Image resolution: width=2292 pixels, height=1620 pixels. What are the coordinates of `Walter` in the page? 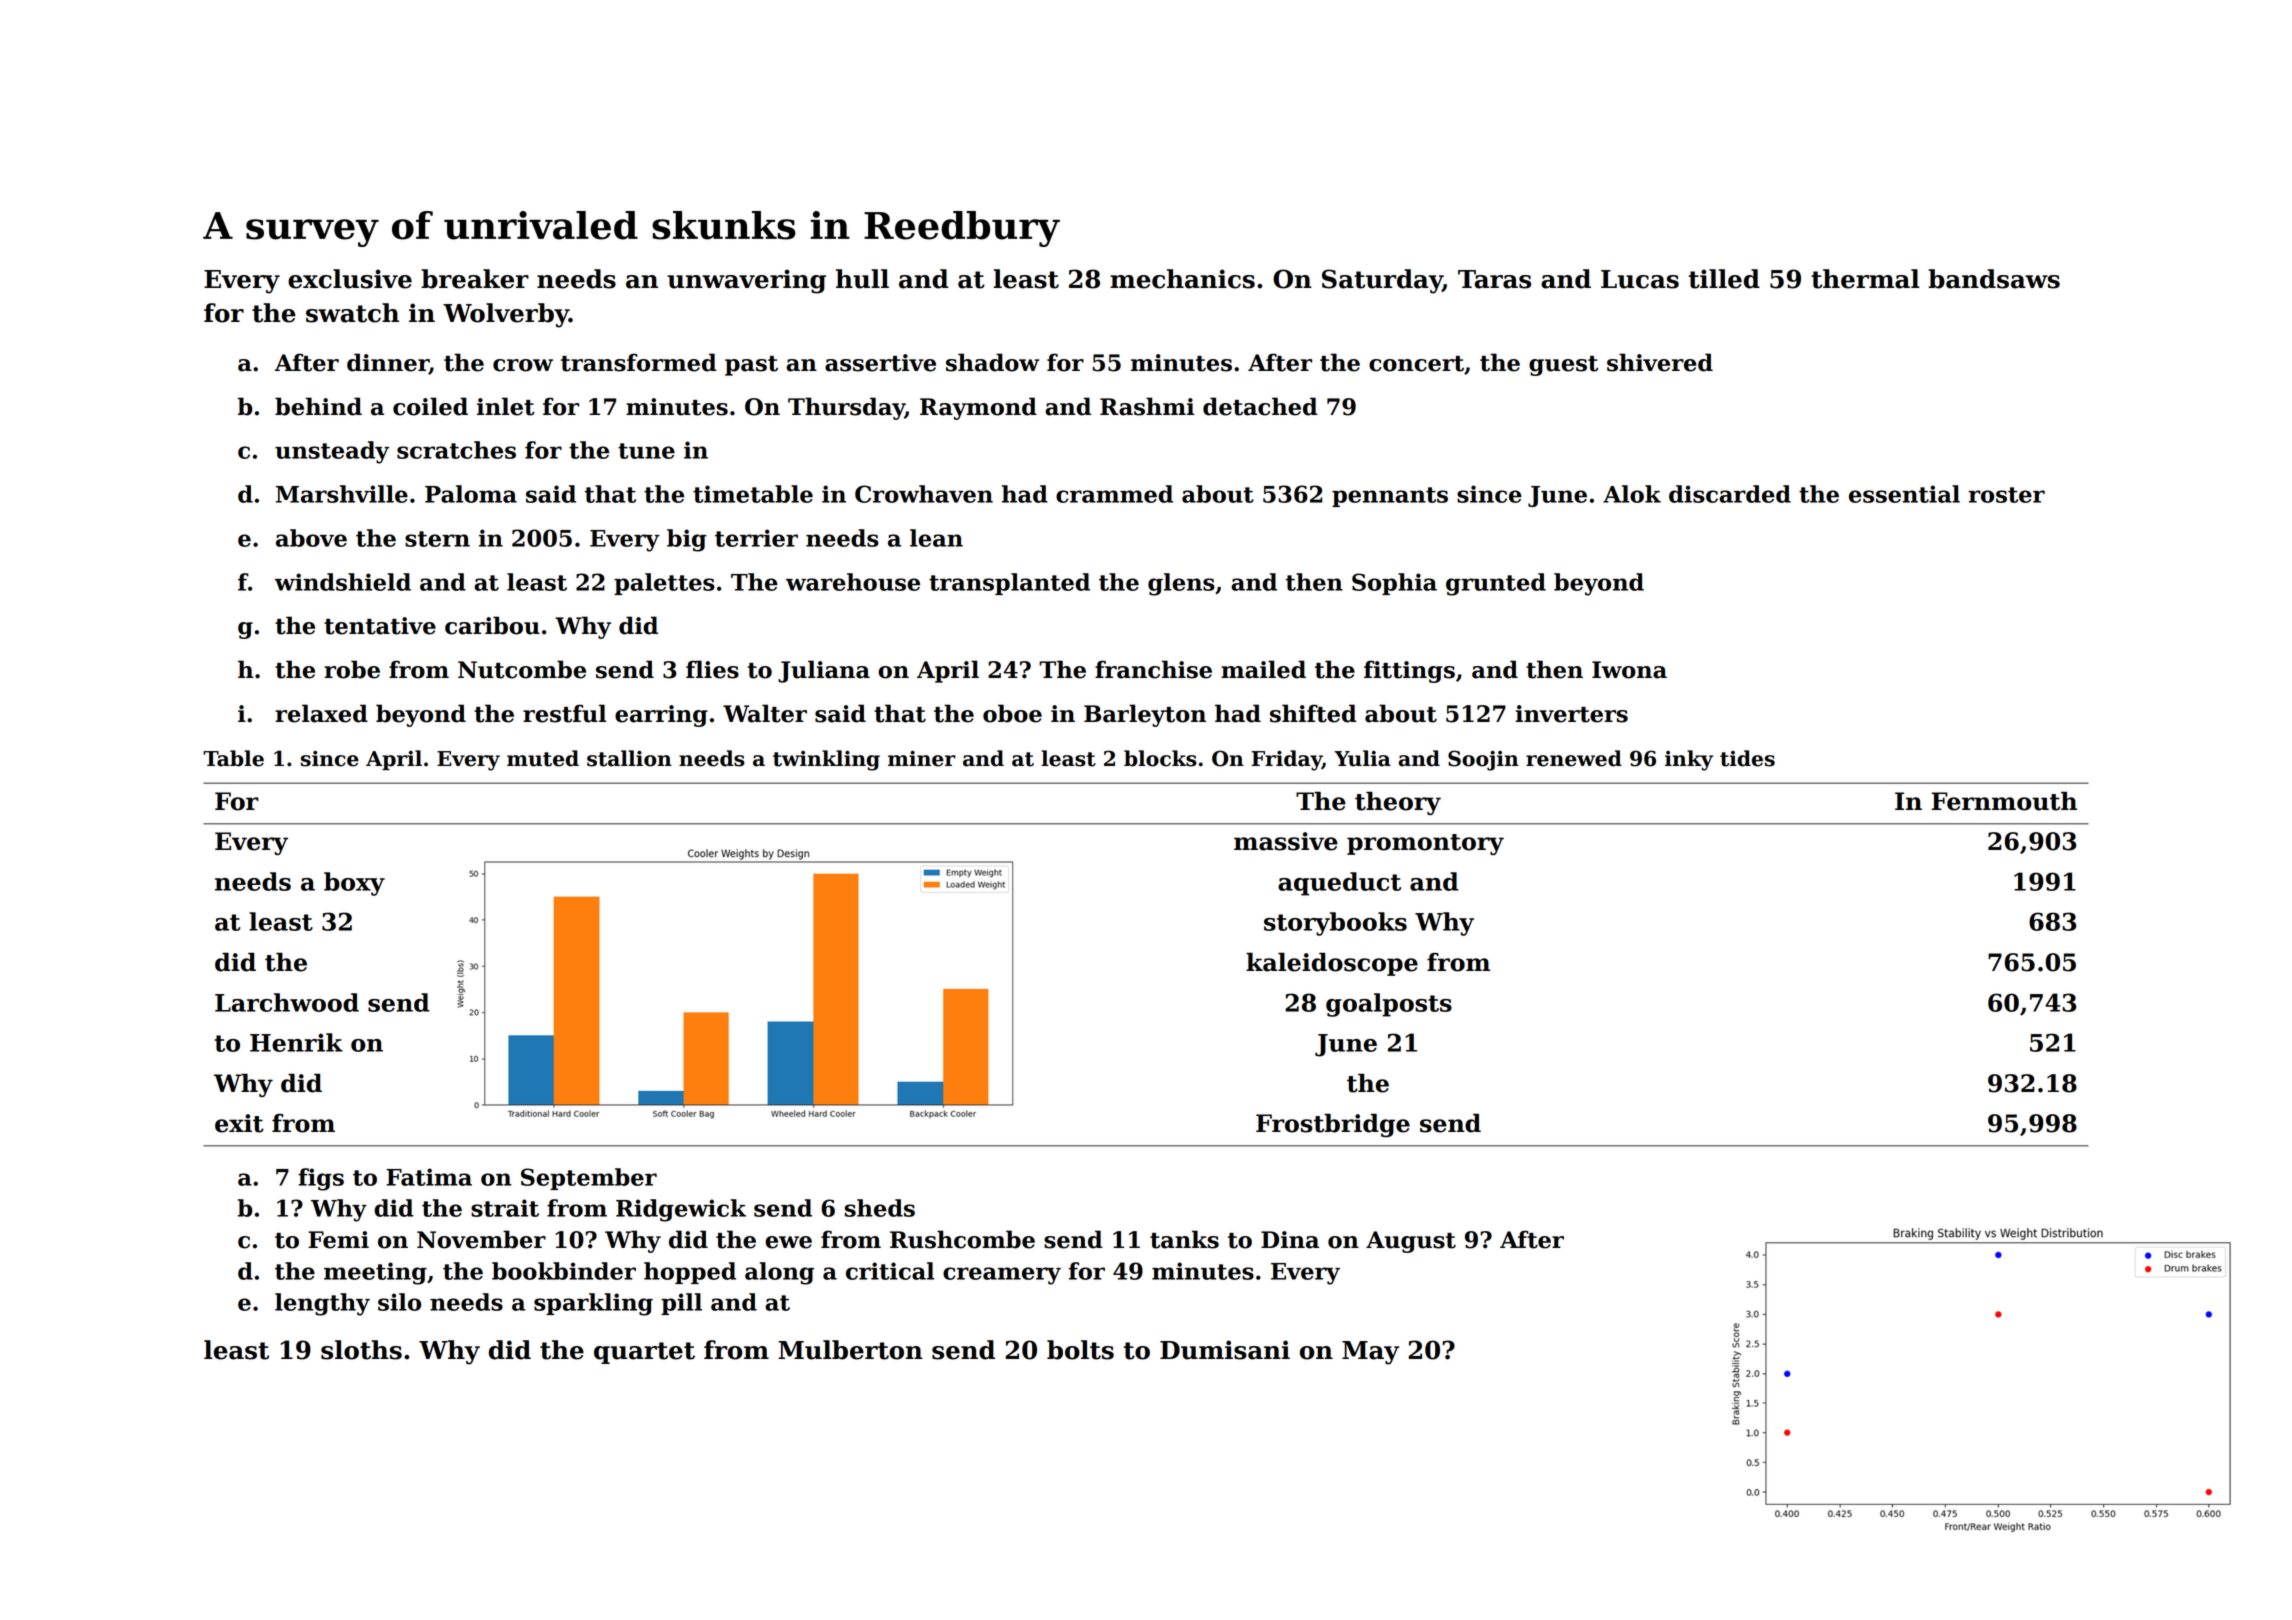 It's located at (765, 713).
